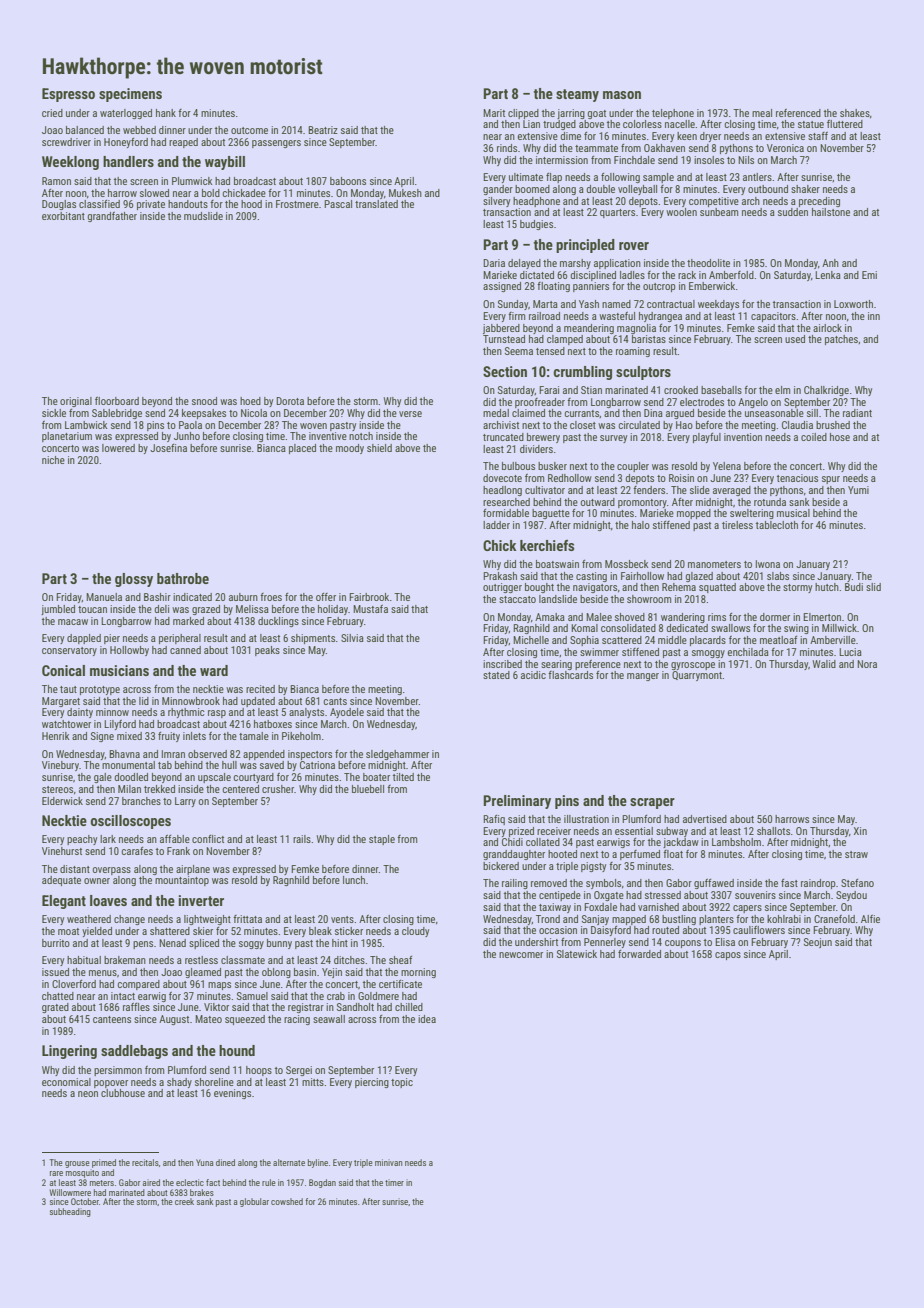 Image resolution: width=924 pixels, height=1308 pixels. Describe the element at coordinates (828, 275) in the document. I see `Lenka` at that location.
